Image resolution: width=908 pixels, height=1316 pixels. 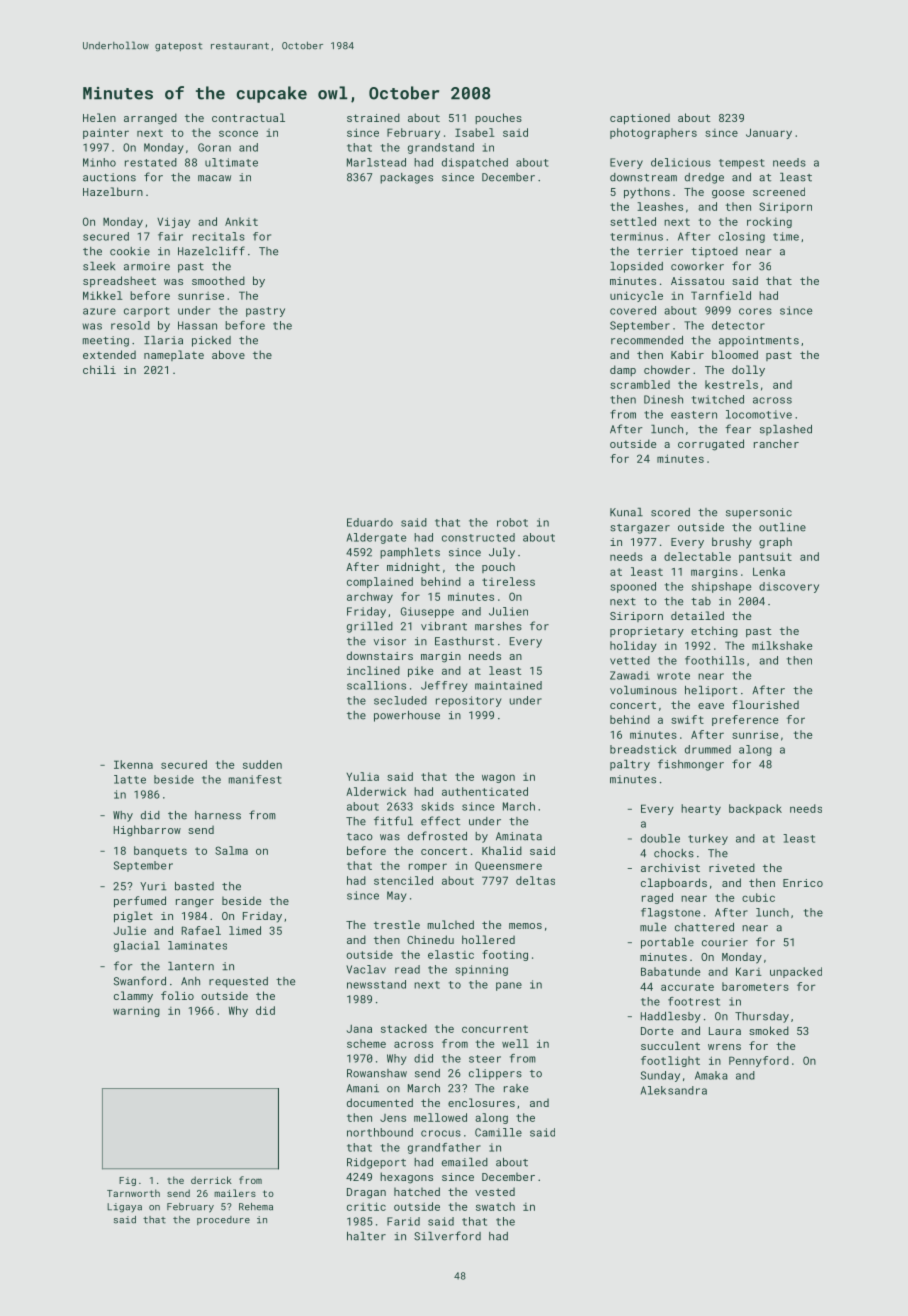 I want to click on chili, so click(x=99, y=369).
